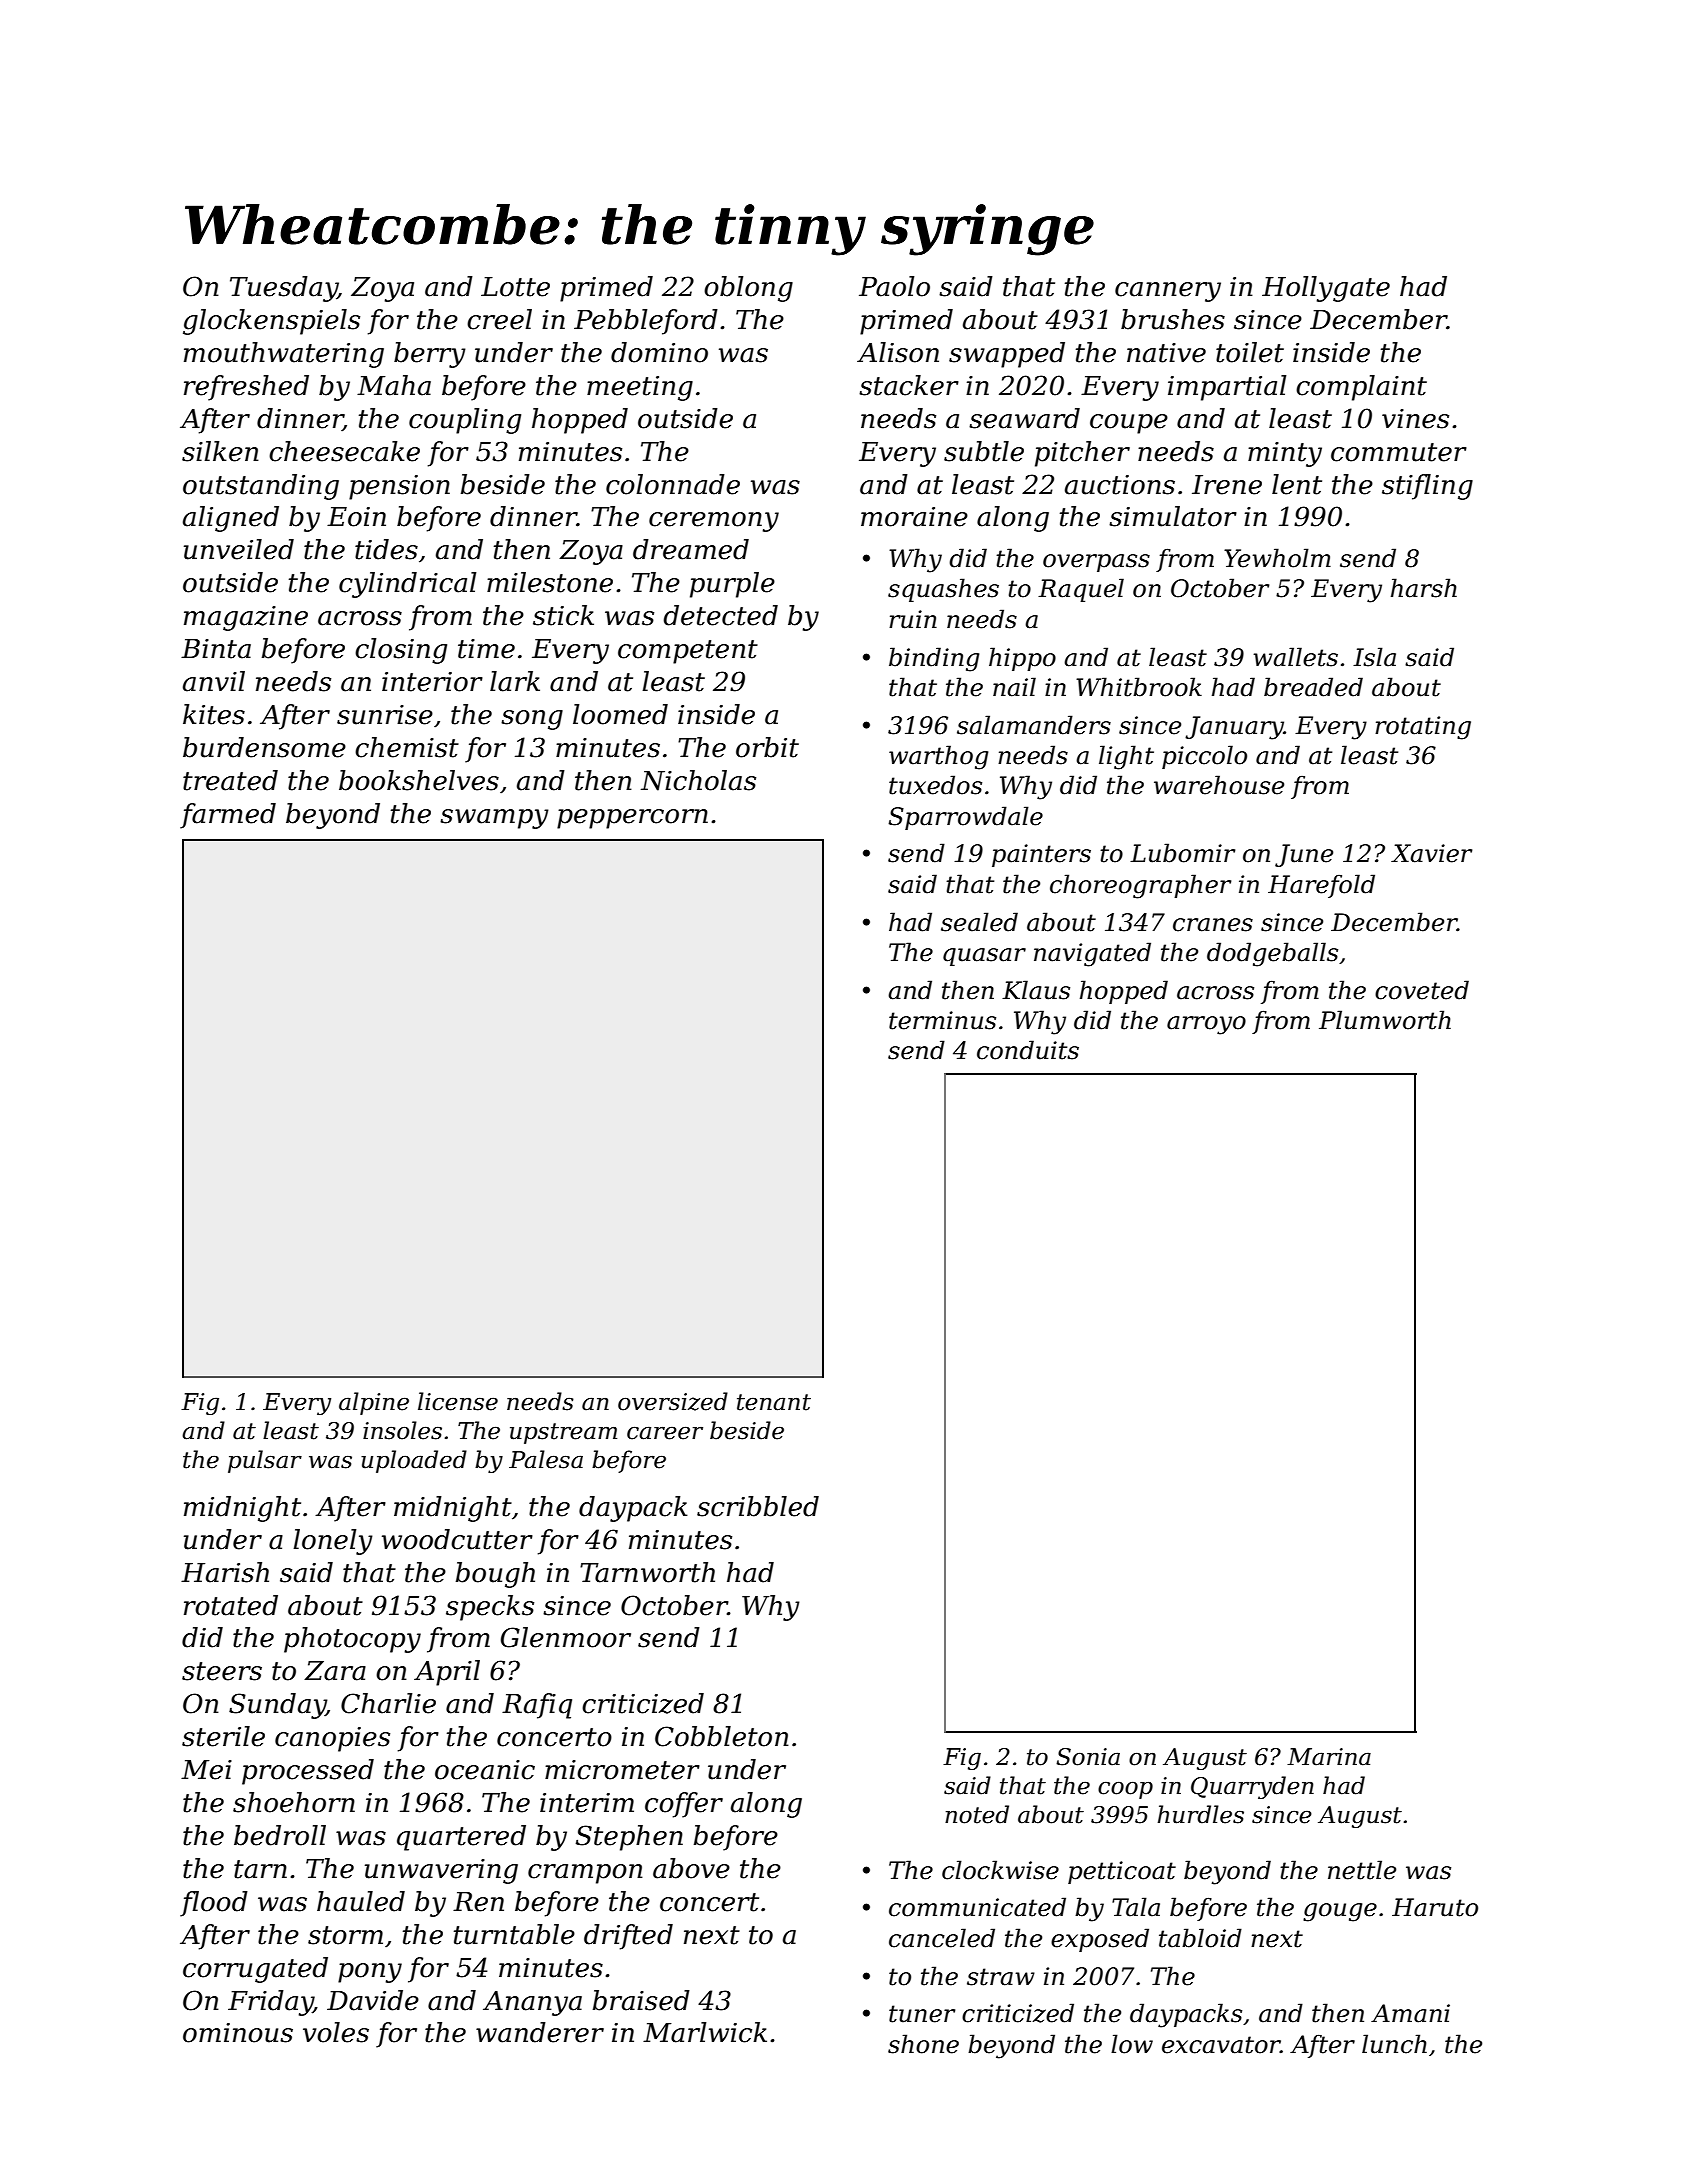 The width and height of the document is (1683, 2178). Describe the element at coordinates (705, 2032) in the document. I see `Marlwick` at that location.
